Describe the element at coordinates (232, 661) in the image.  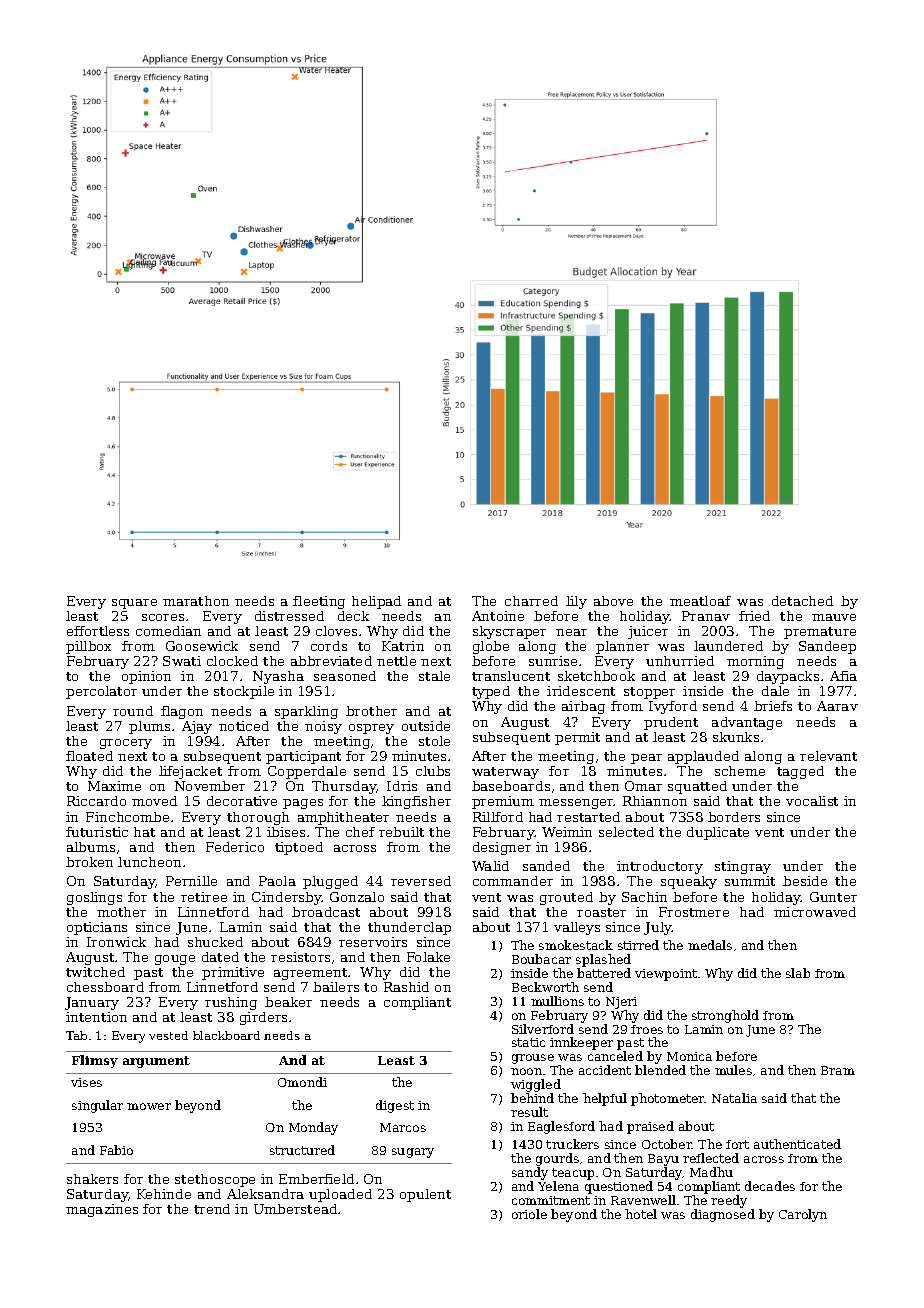
I see `clocked` at that location.
